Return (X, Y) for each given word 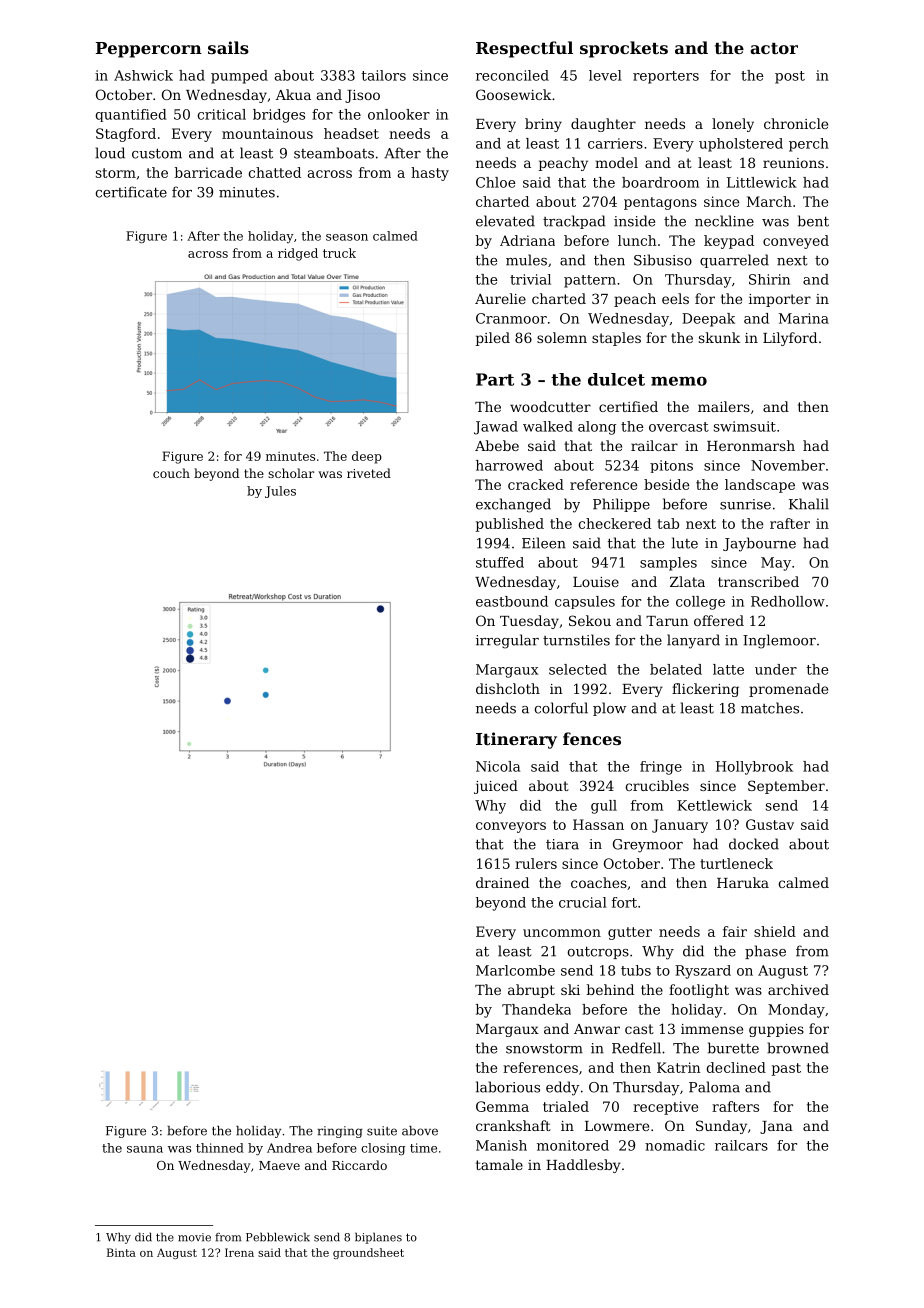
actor (774, 48)
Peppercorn (149, 50)
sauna (145, 1149)
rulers (536, 863)
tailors (383, 75)
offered (719, 620)
